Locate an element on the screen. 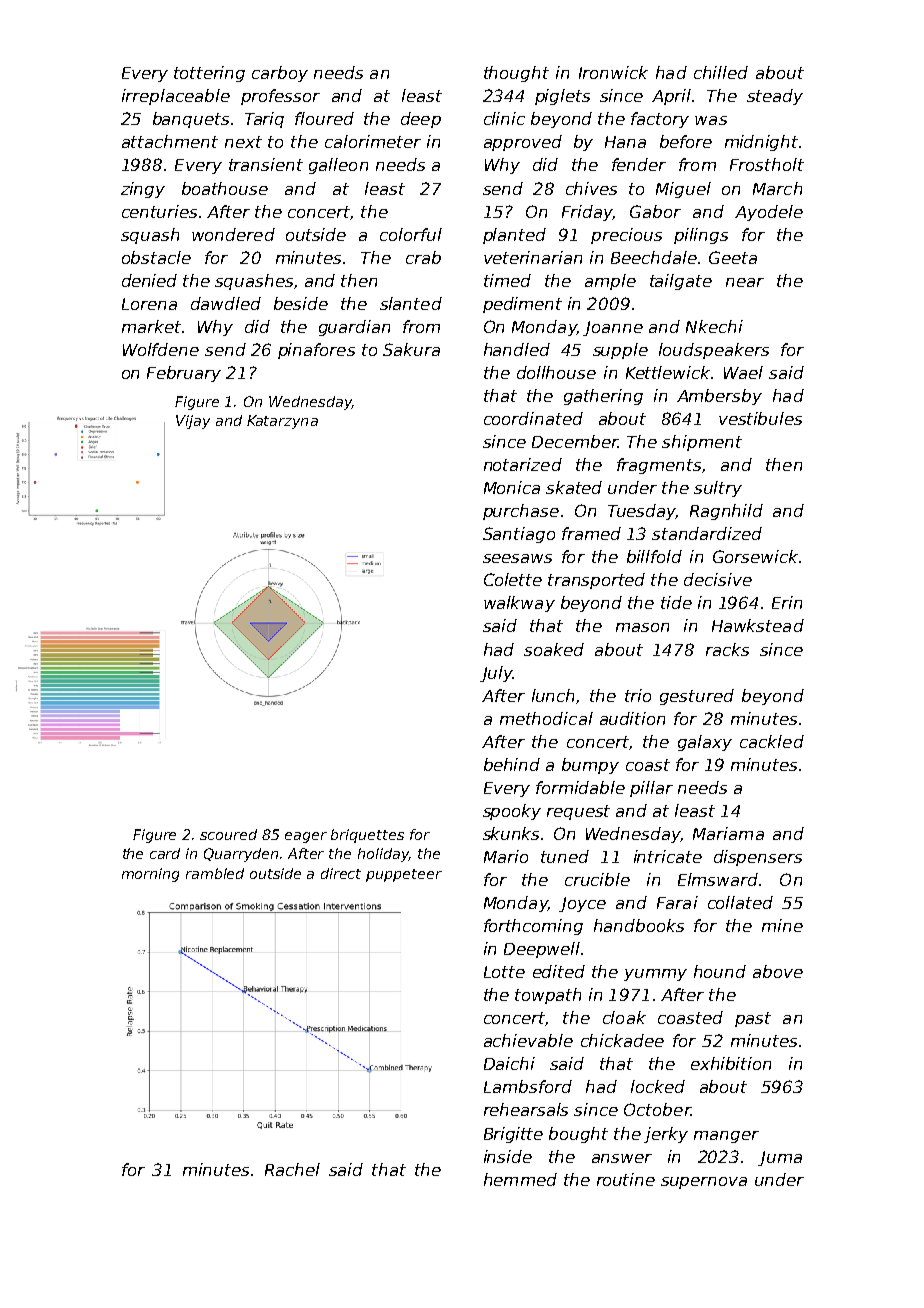 This screenshot has width=924, height=1308. was is located at coordinates (711, 120).
